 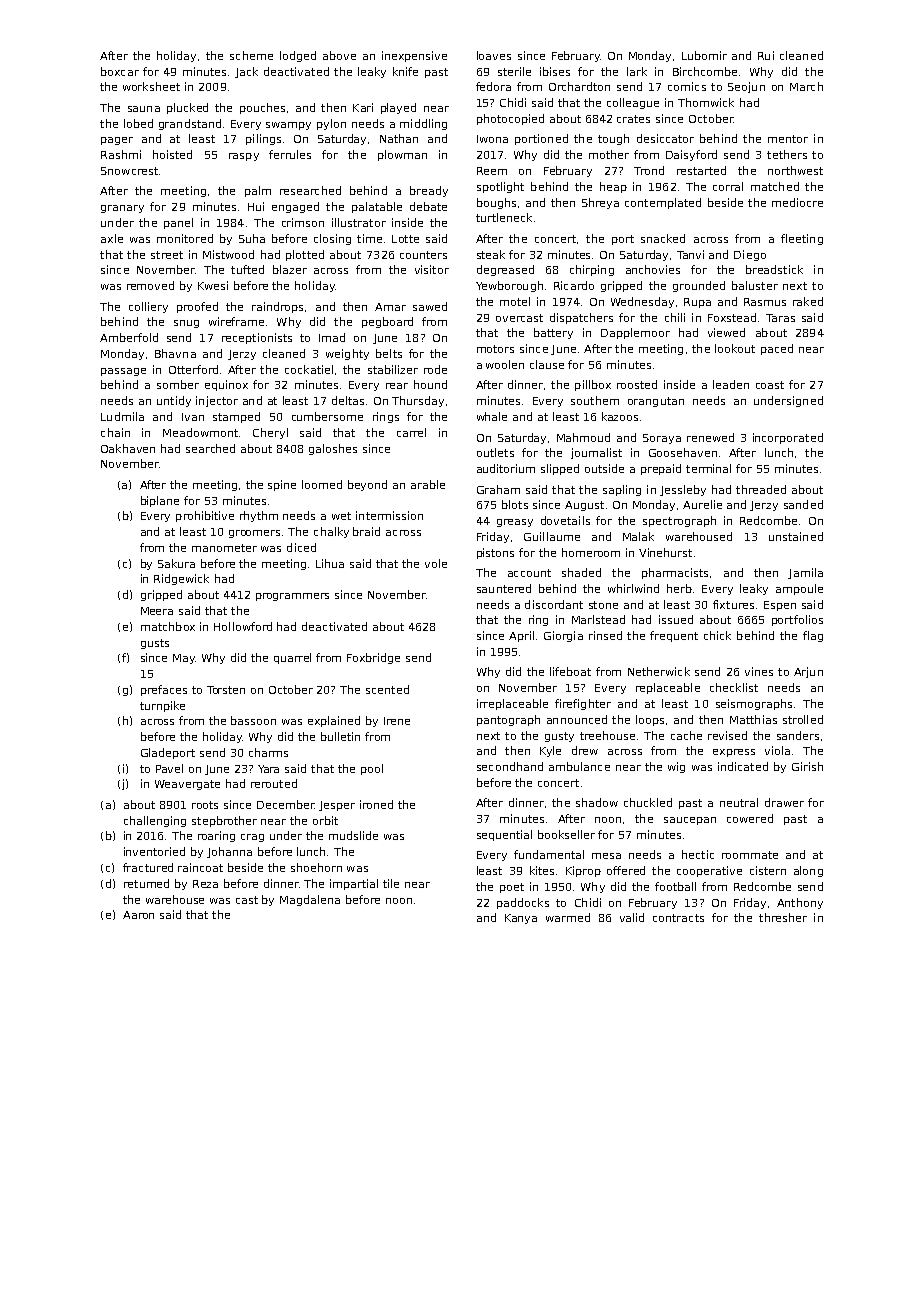 What do you see at coordinates (704, 55) in the screenshot?
I see `Lubomir` at bounding box center [704, 55].
